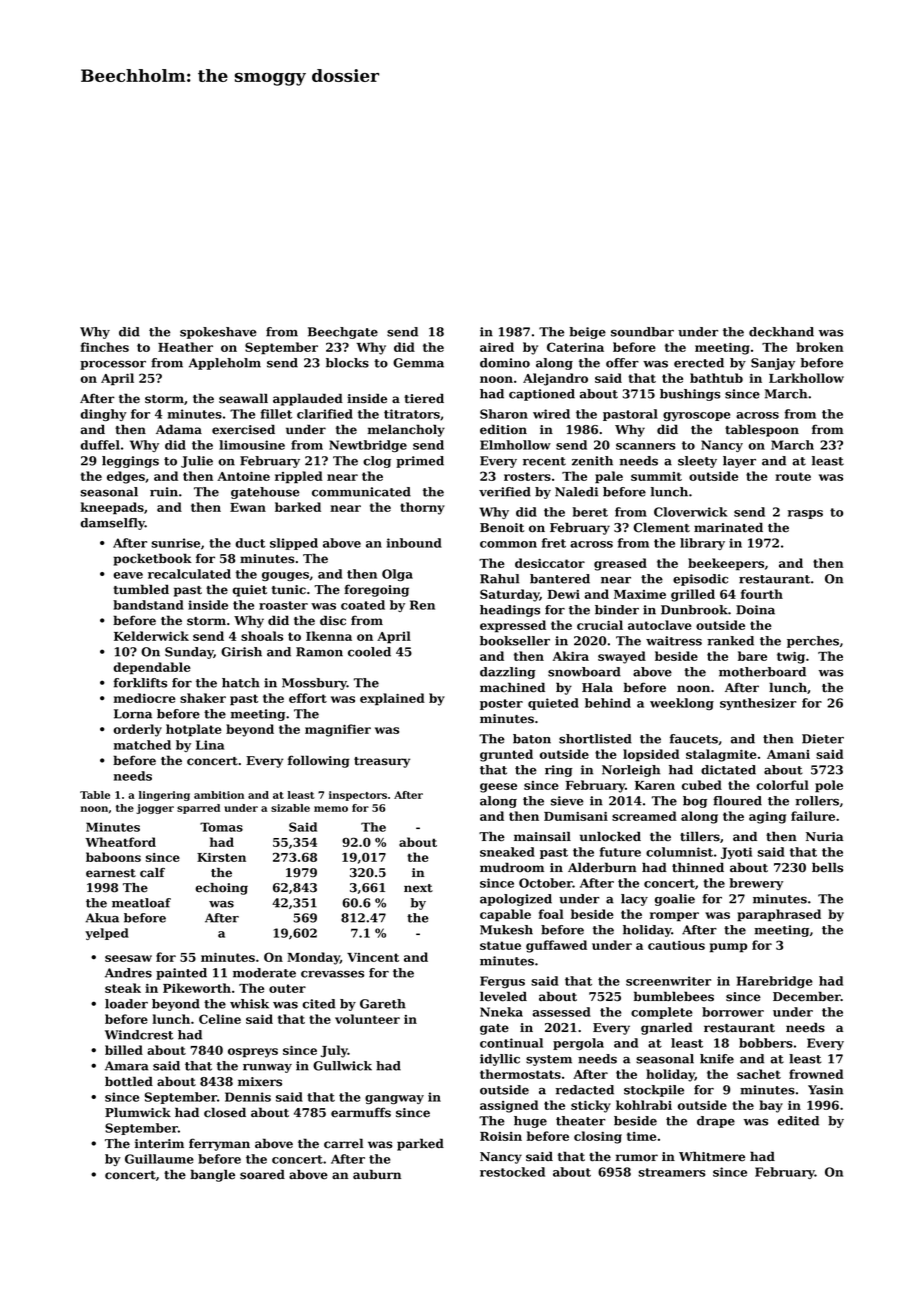 This screenshot has width=924, height=1308. I want to click on Nneka, so click(501, 1012).
